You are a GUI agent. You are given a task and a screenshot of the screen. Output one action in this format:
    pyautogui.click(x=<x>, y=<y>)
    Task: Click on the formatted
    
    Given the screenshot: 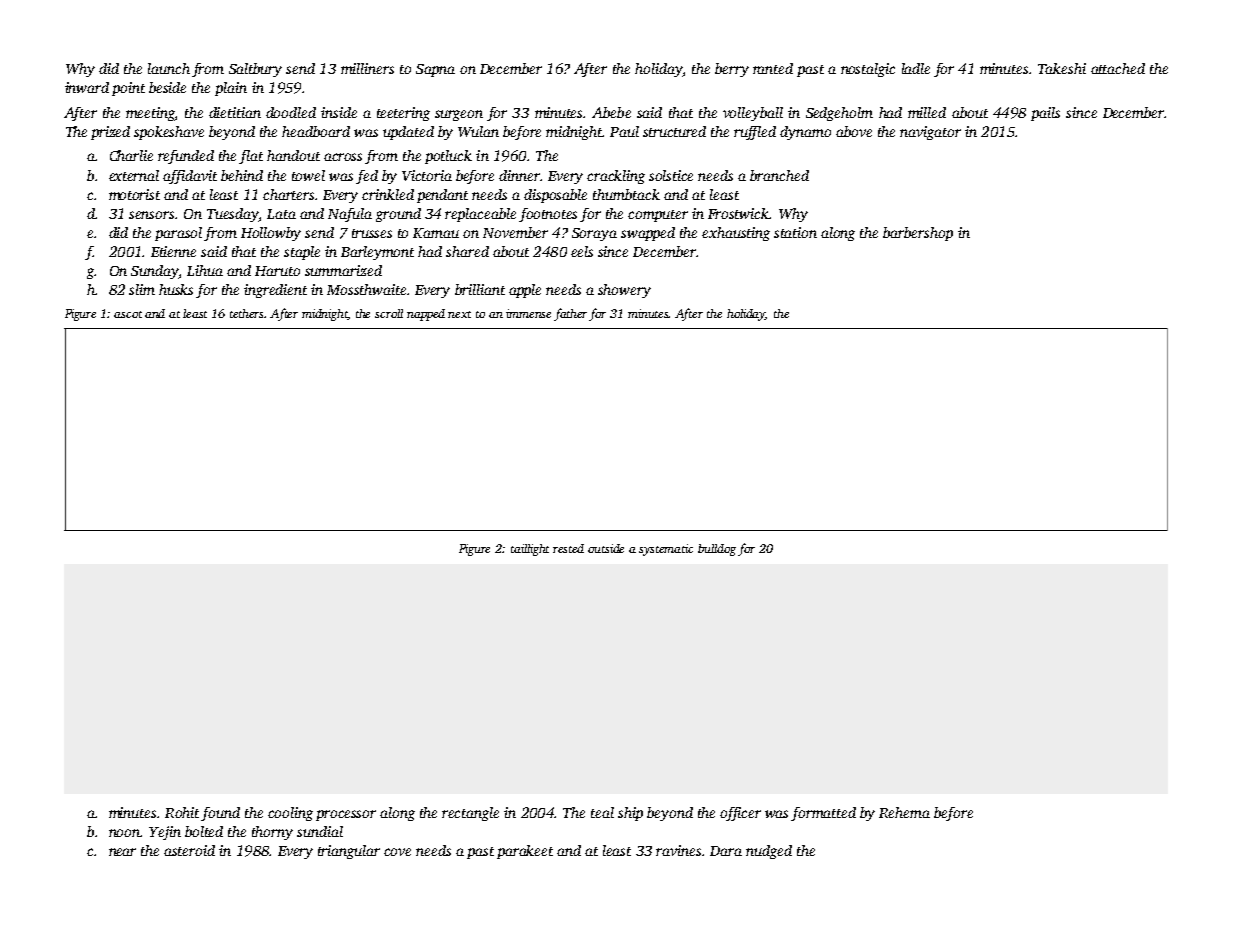 What is the action you would take?
    pyautogui.click(x=823, y=814)
